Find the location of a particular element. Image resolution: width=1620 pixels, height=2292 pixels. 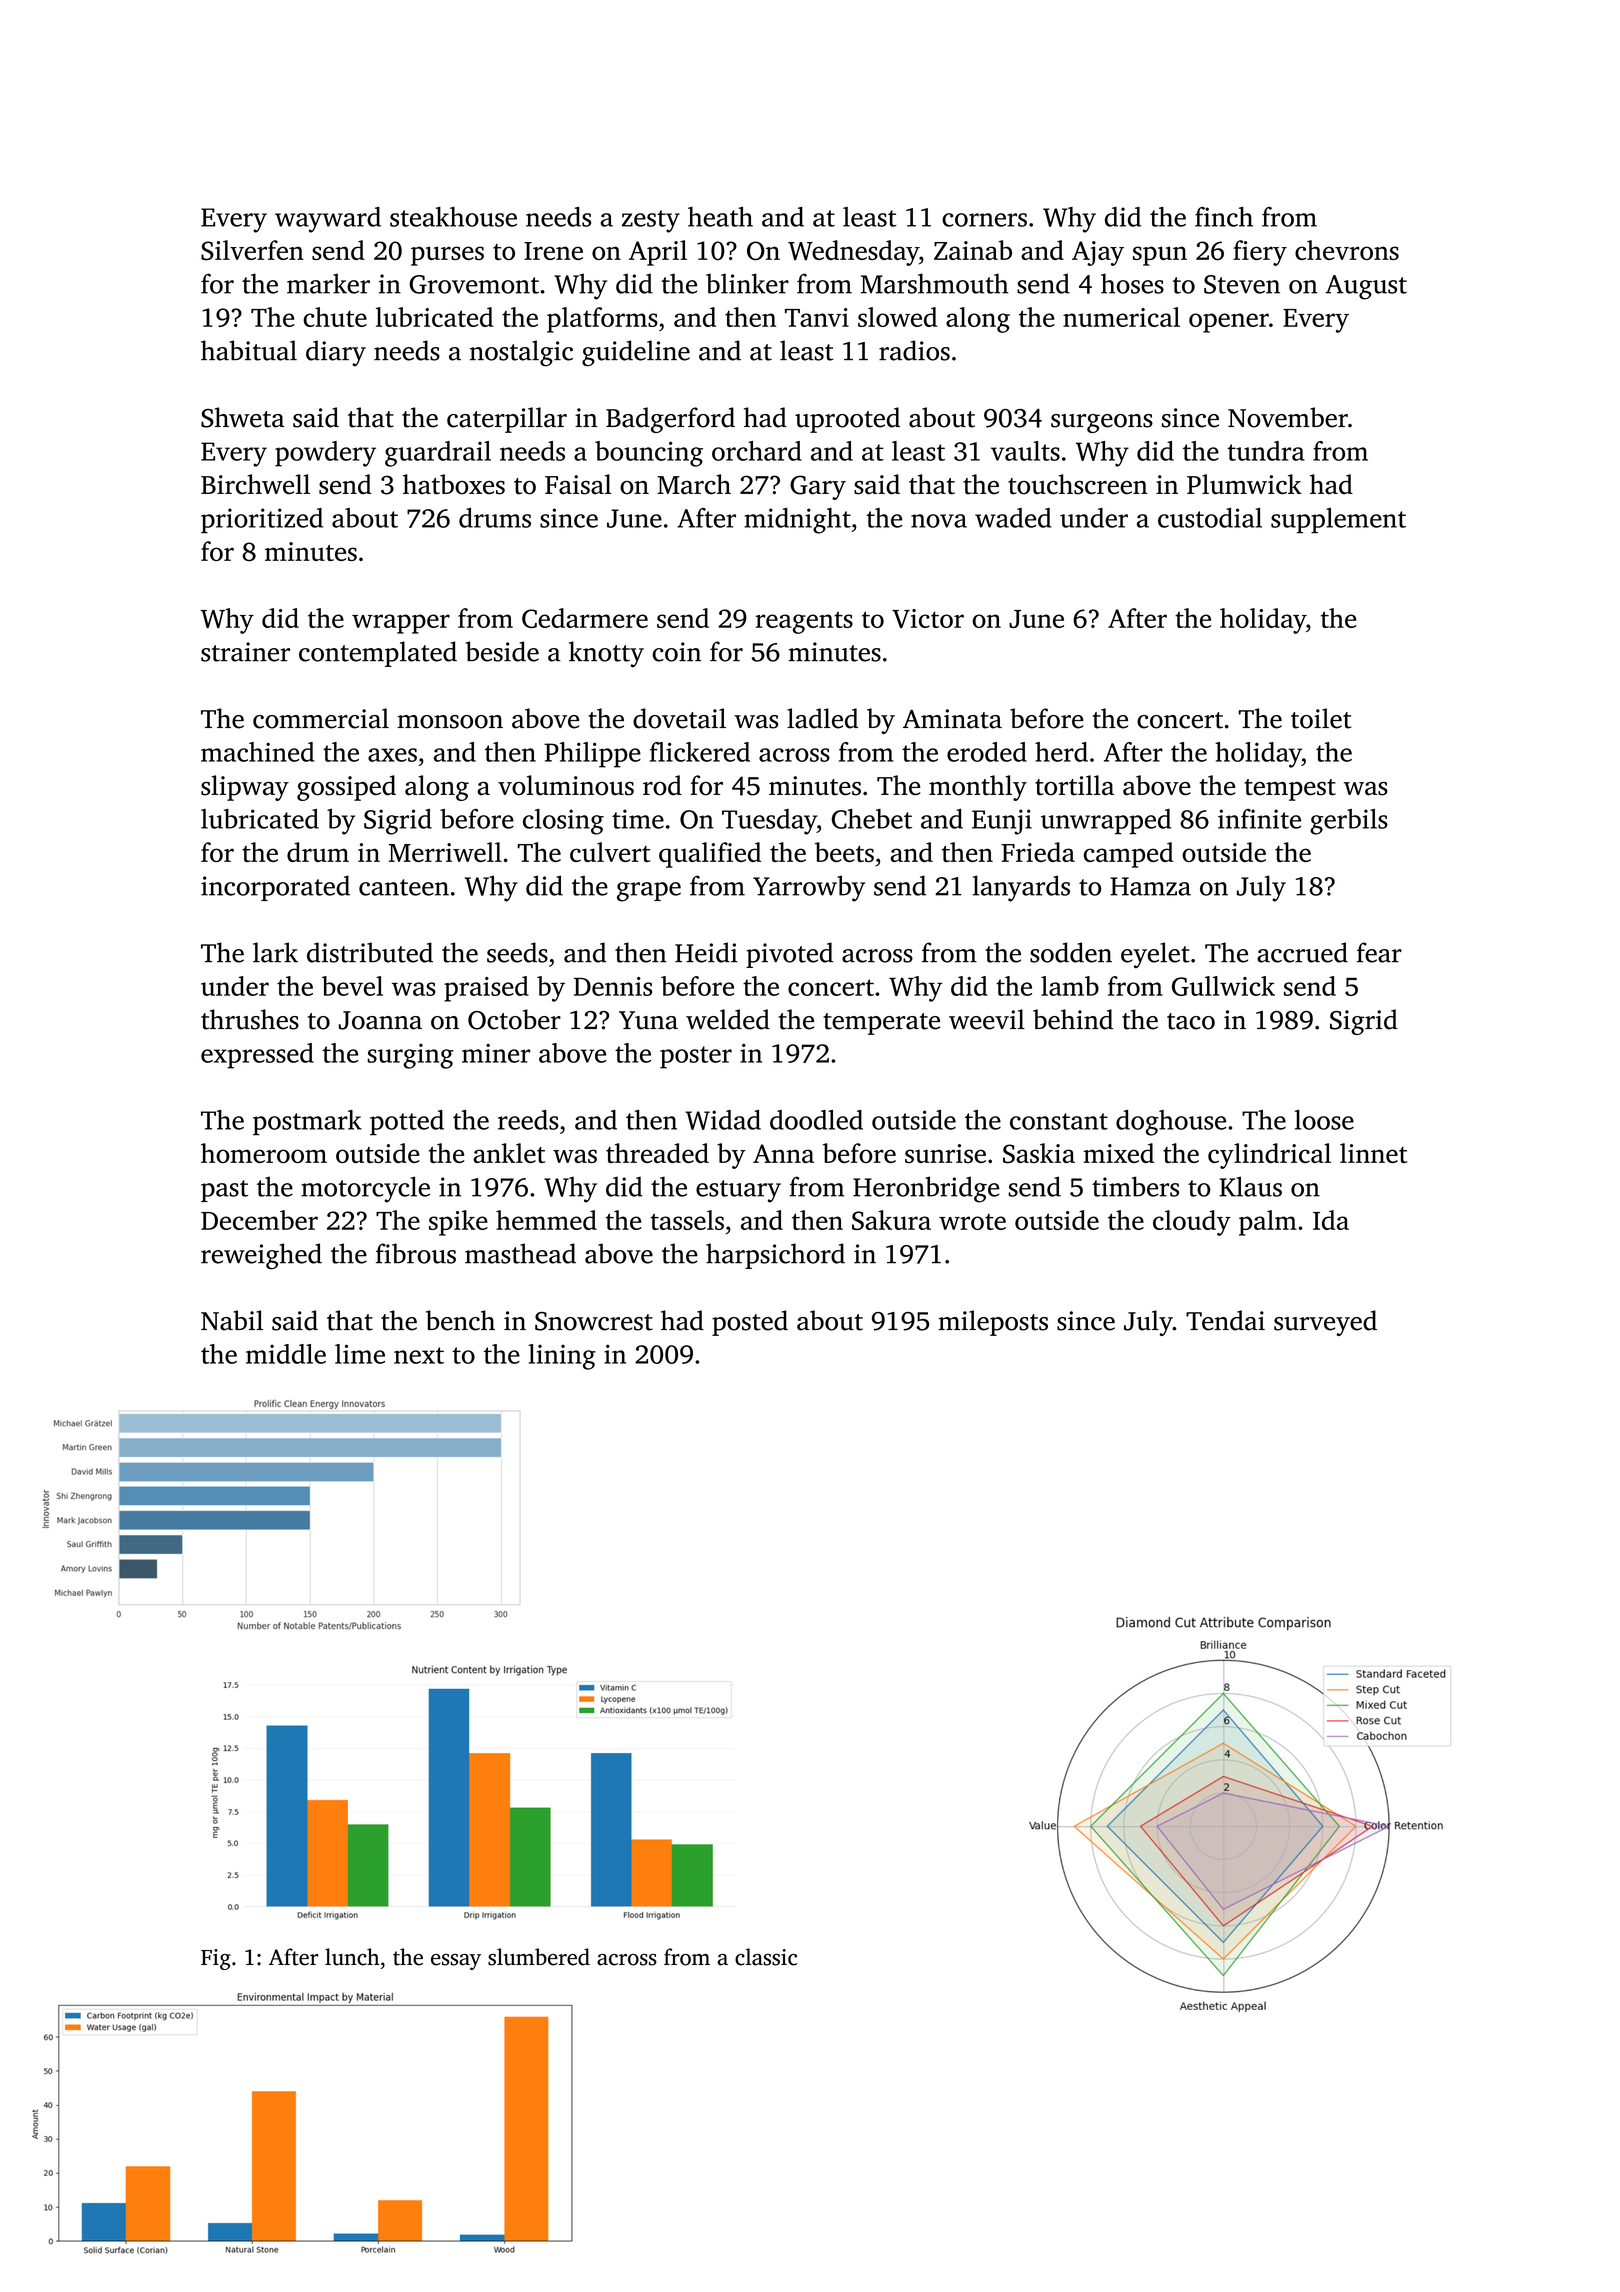

motorcycle is located at coordinates (365, 1189).
